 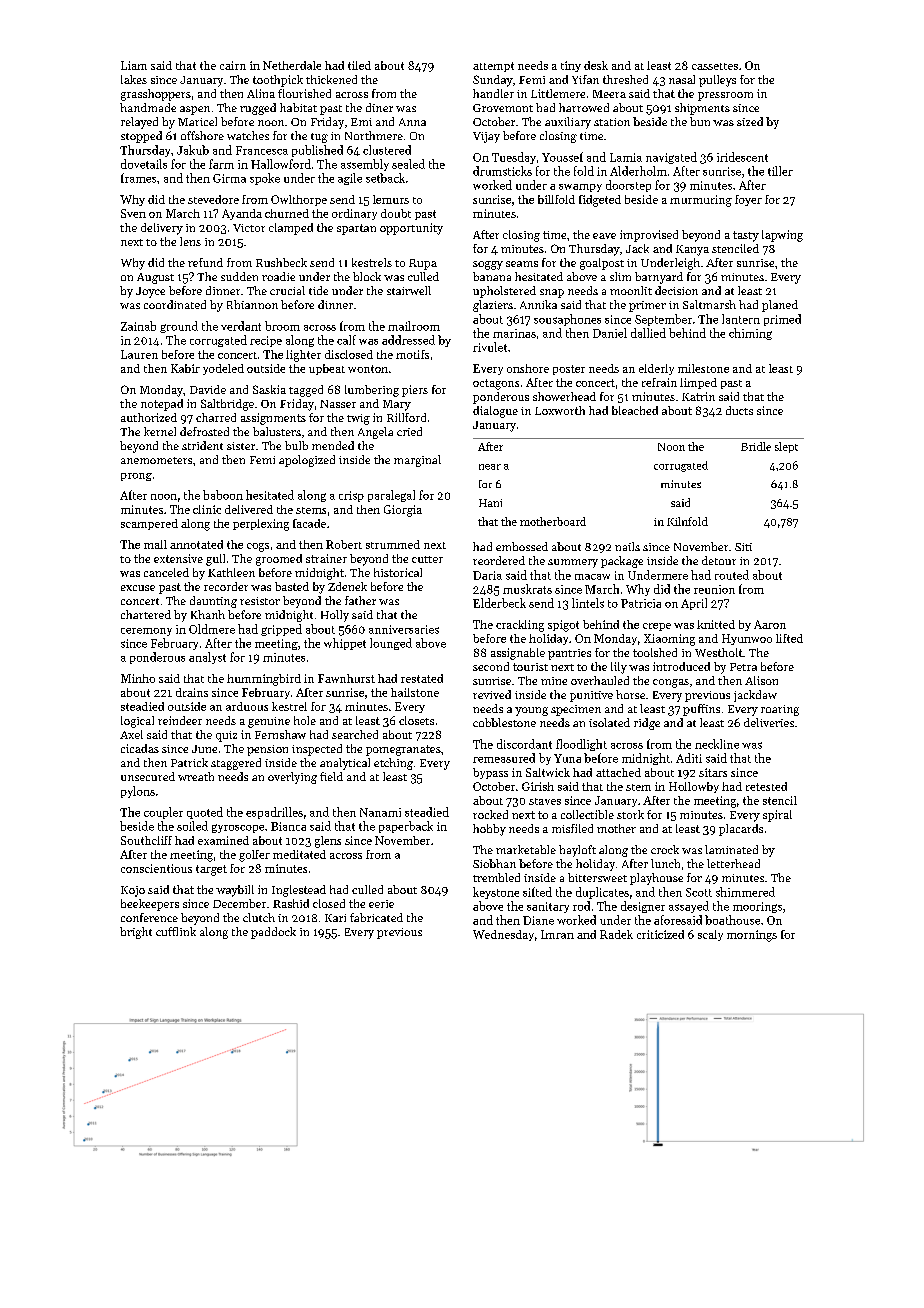 What do you see at coordinates (502, 171) in the page?
I see `drumsticks` at bounding box center [502, 171].
